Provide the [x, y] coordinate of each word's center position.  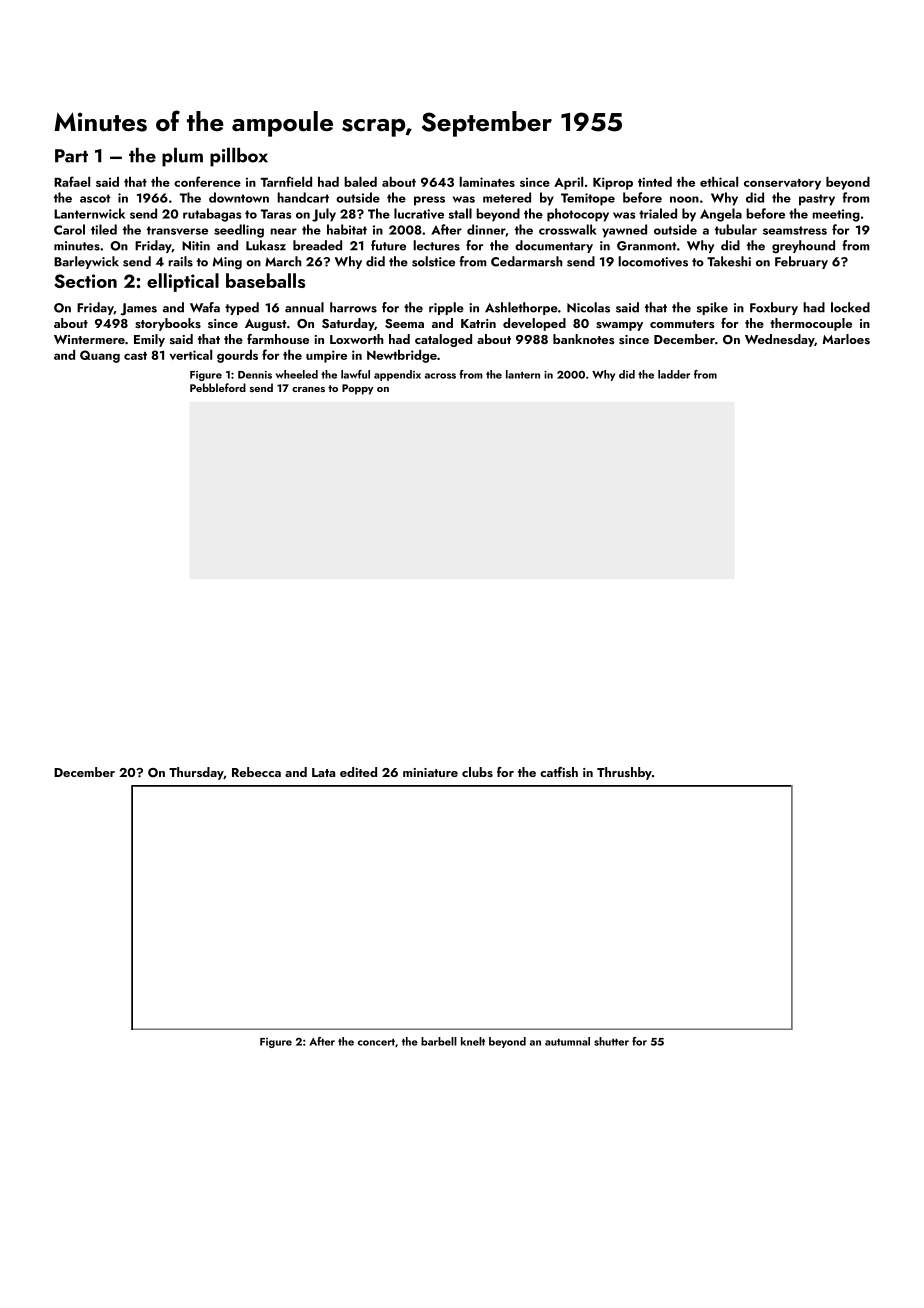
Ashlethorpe [521, 308]
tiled [104, 229]
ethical [719, 182]
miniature [430, 772]
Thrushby [624, 773]
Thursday [196, 773]
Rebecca [256, 772]
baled [360, 182]
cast [135, 356]
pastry [817, 200]
